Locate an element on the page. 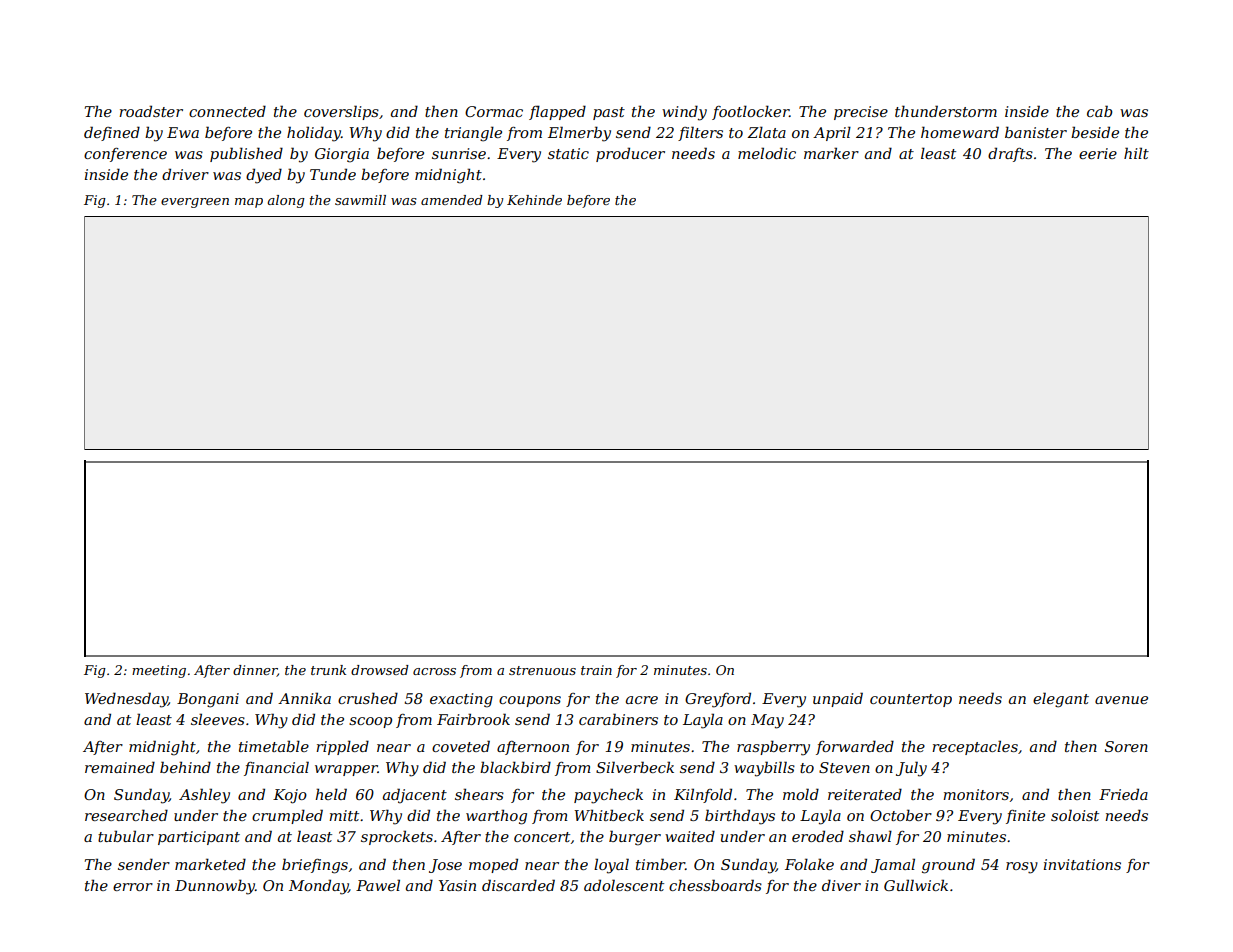 This page has height=952, width=1233. train is located at coordinates (596, 670).
